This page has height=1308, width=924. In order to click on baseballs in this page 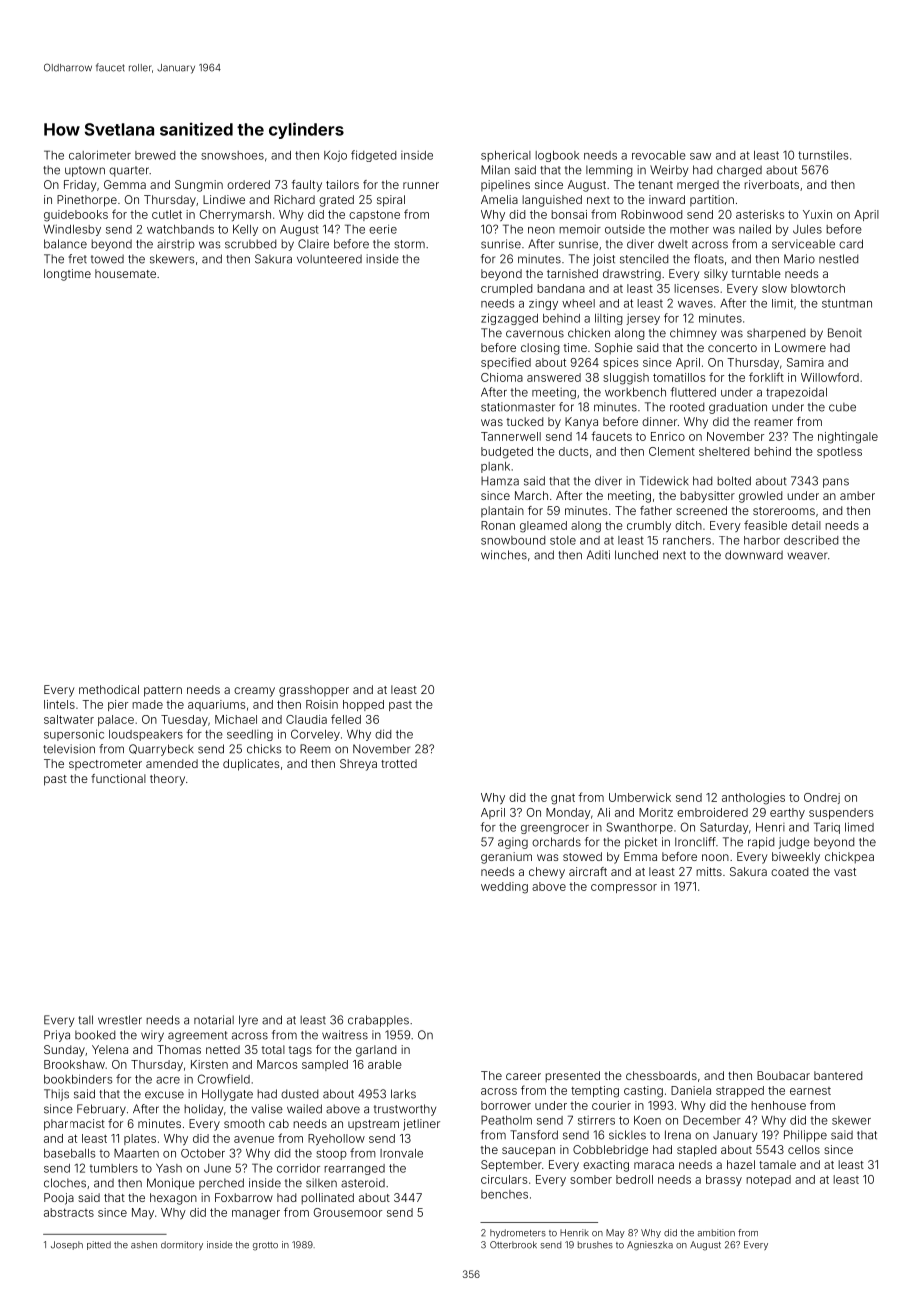, I will do `click(70, 1153)`.
